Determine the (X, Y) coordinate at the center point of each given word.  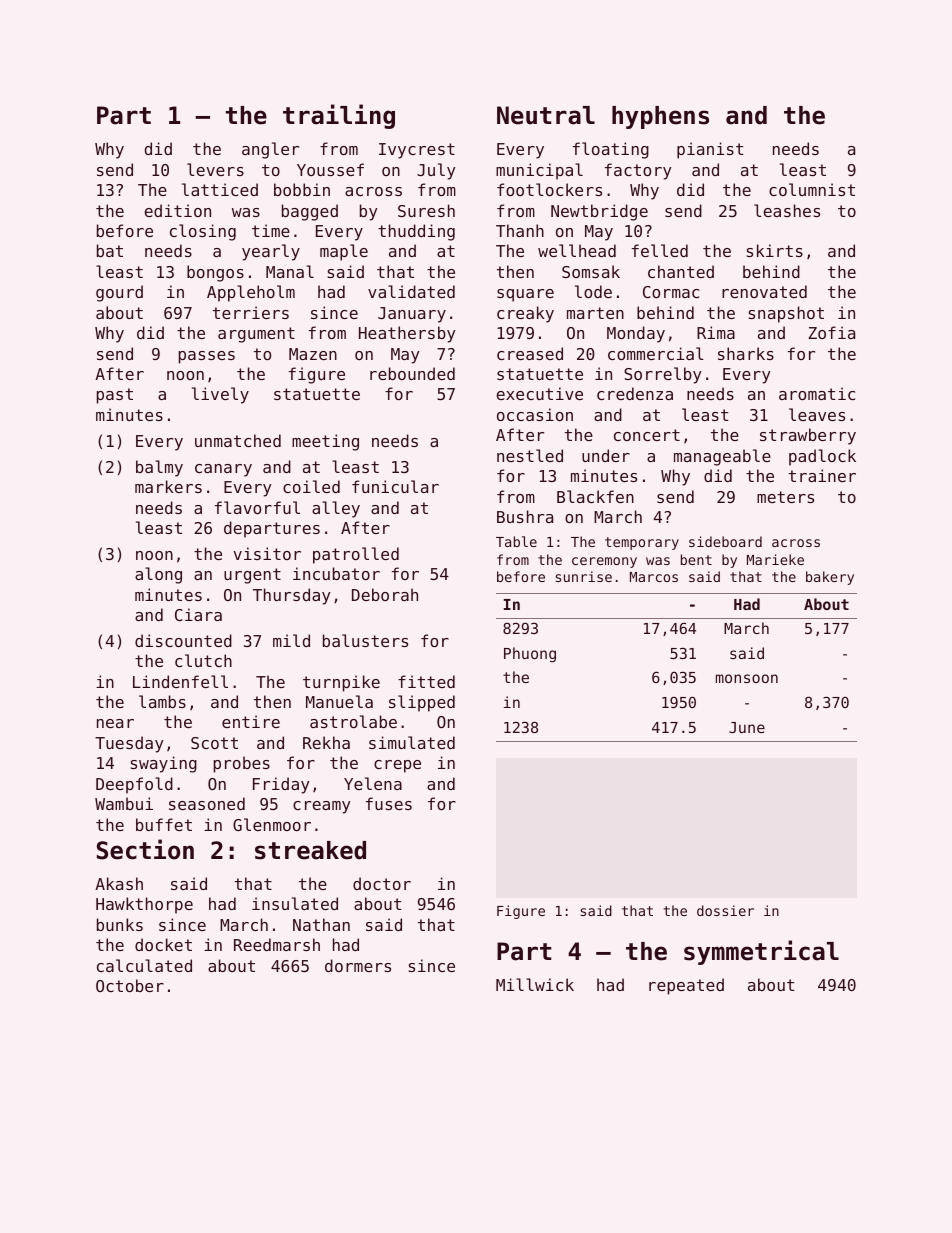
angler (270, 150)
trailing (339, 116)
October (130, 985)
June (747, 727)
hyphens (660, 117)
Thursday (292, 596)
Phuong (530, 654)
